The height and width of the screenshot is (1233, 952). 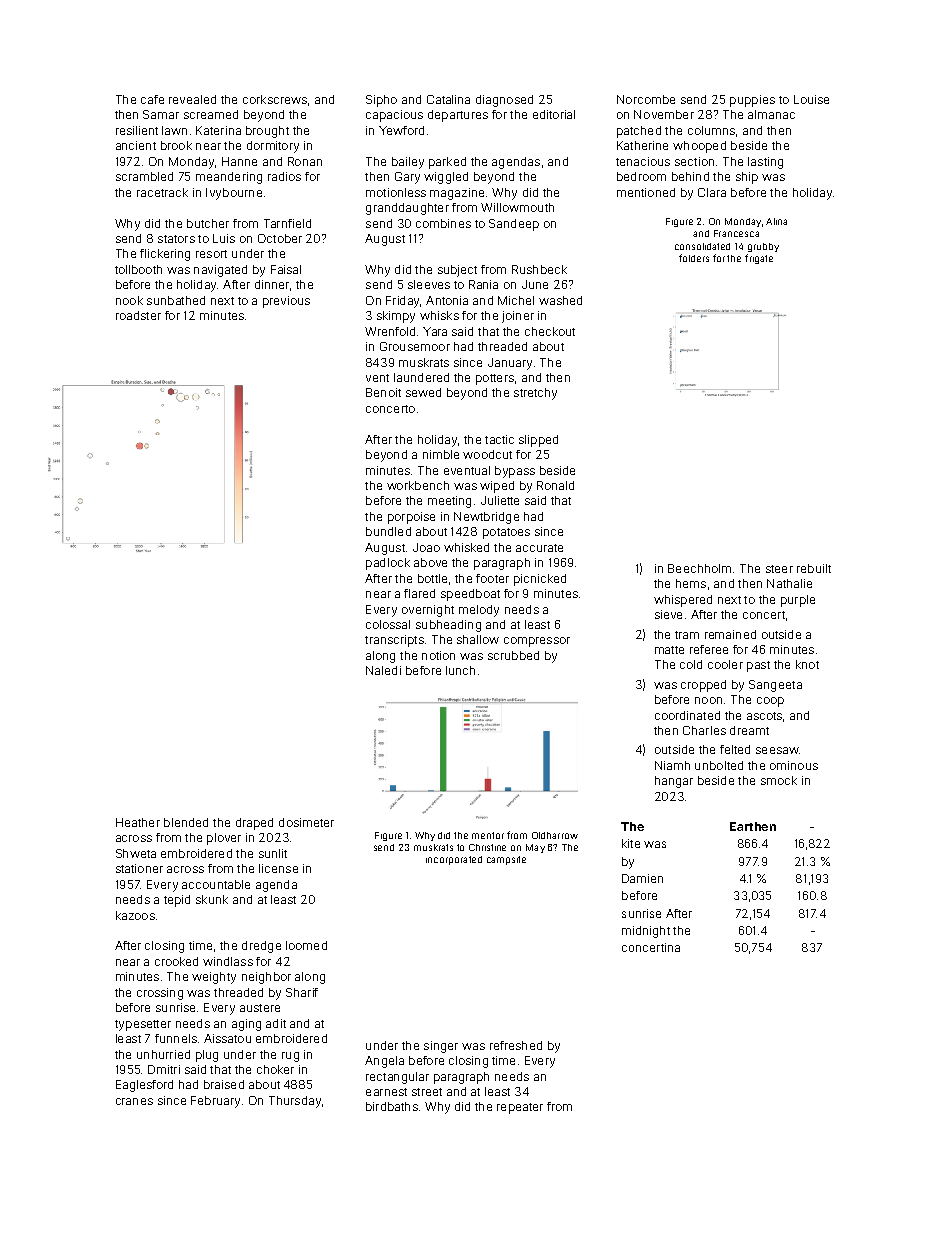 I want to click on corkscrews, so click(x=275, y=99).
